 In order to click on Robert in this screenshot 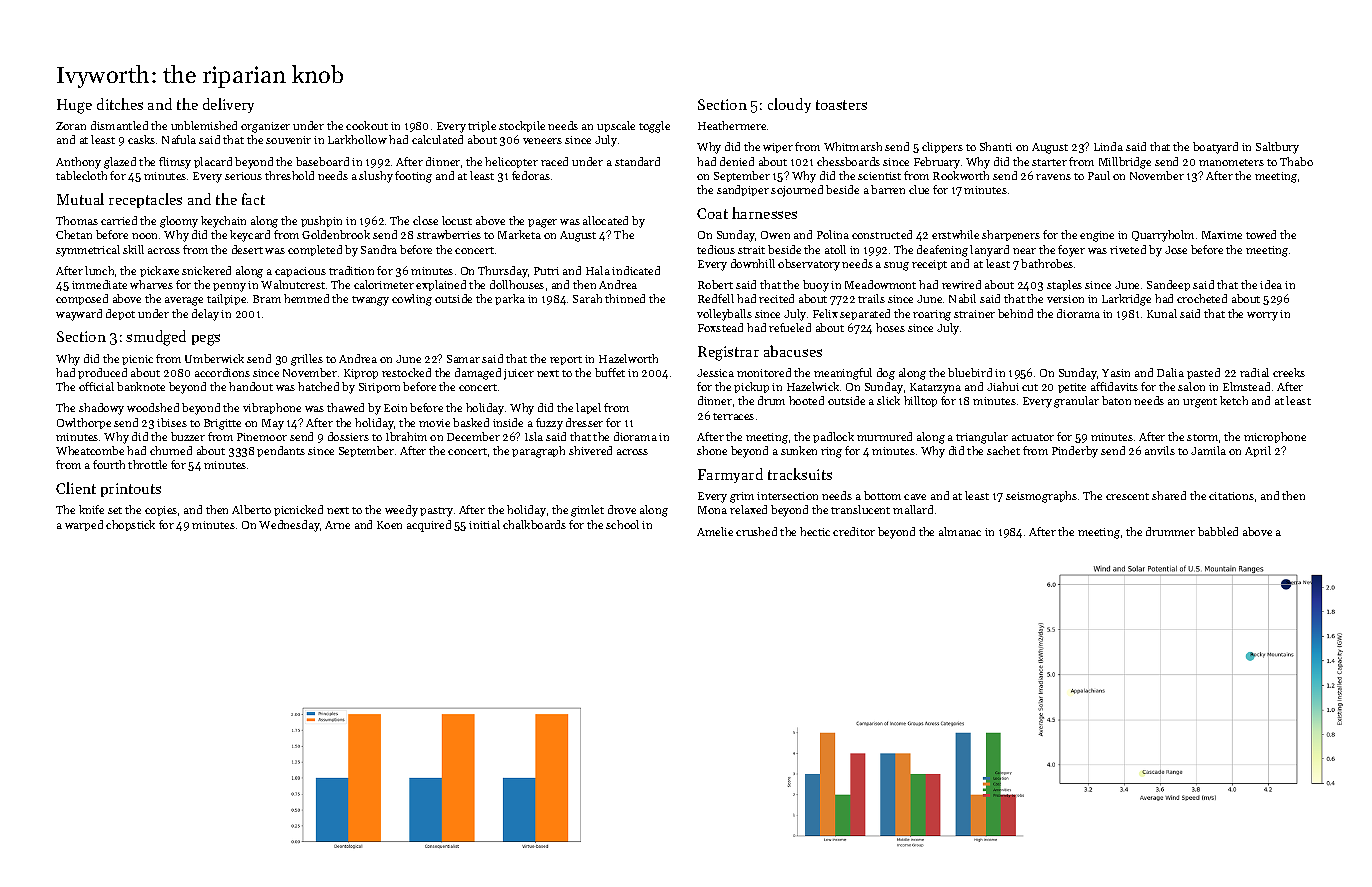, I will do `click(715, 284)`.
